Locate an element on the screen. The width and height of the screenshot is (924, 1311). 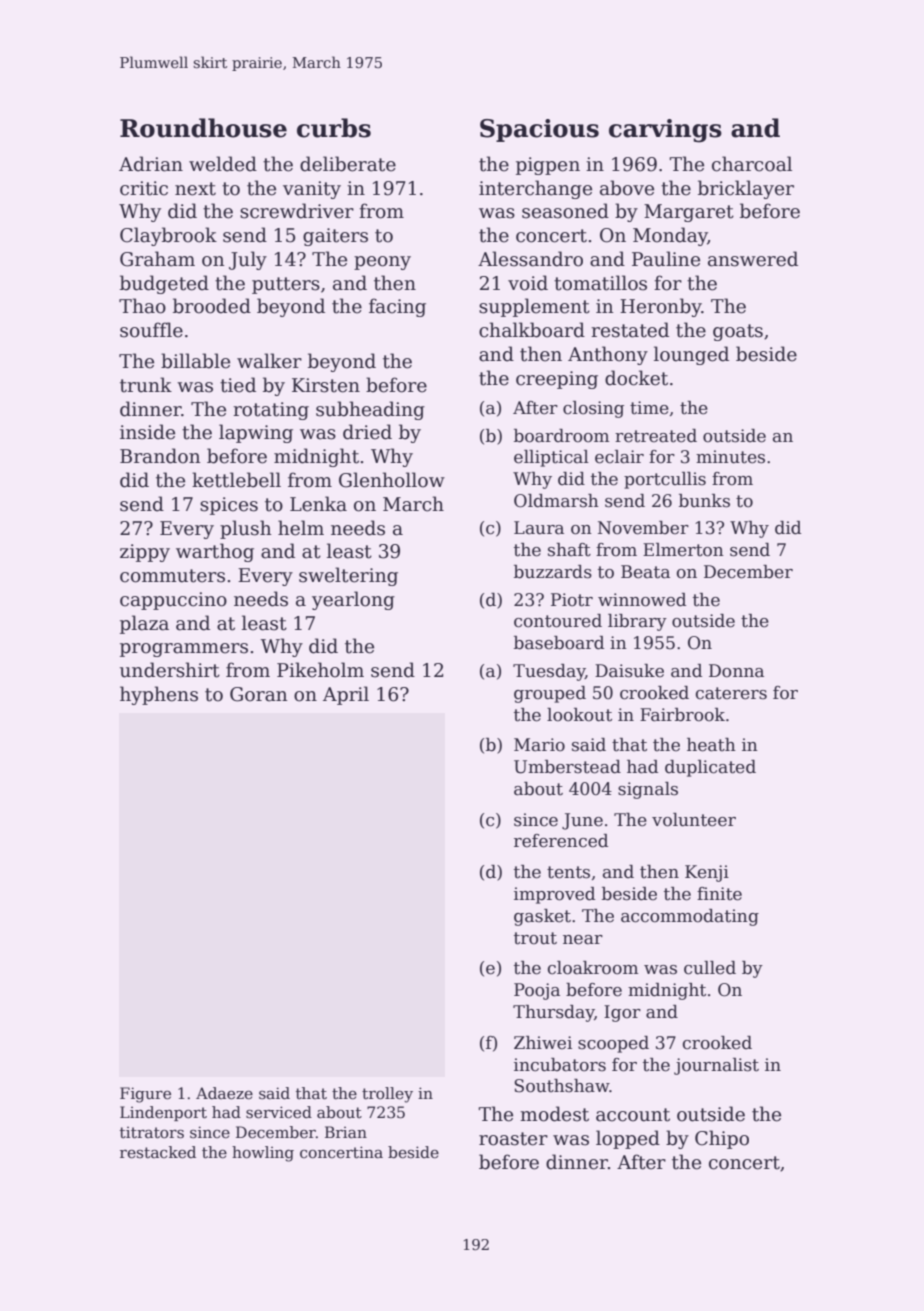
volunteer is located at coordinates (694, 820).
